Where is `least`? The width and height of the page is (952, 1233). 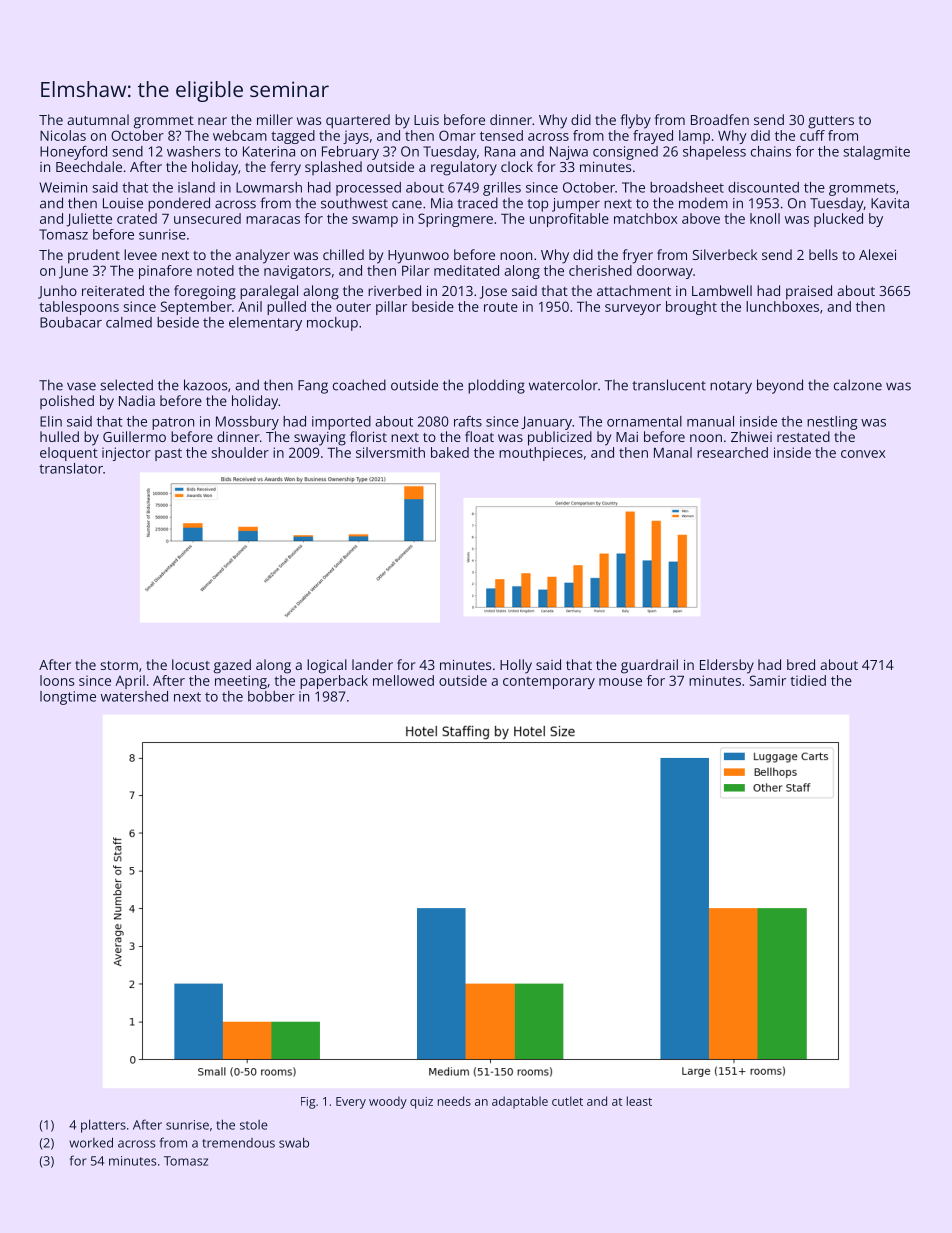 least is located at coordinates (639, 1101).
